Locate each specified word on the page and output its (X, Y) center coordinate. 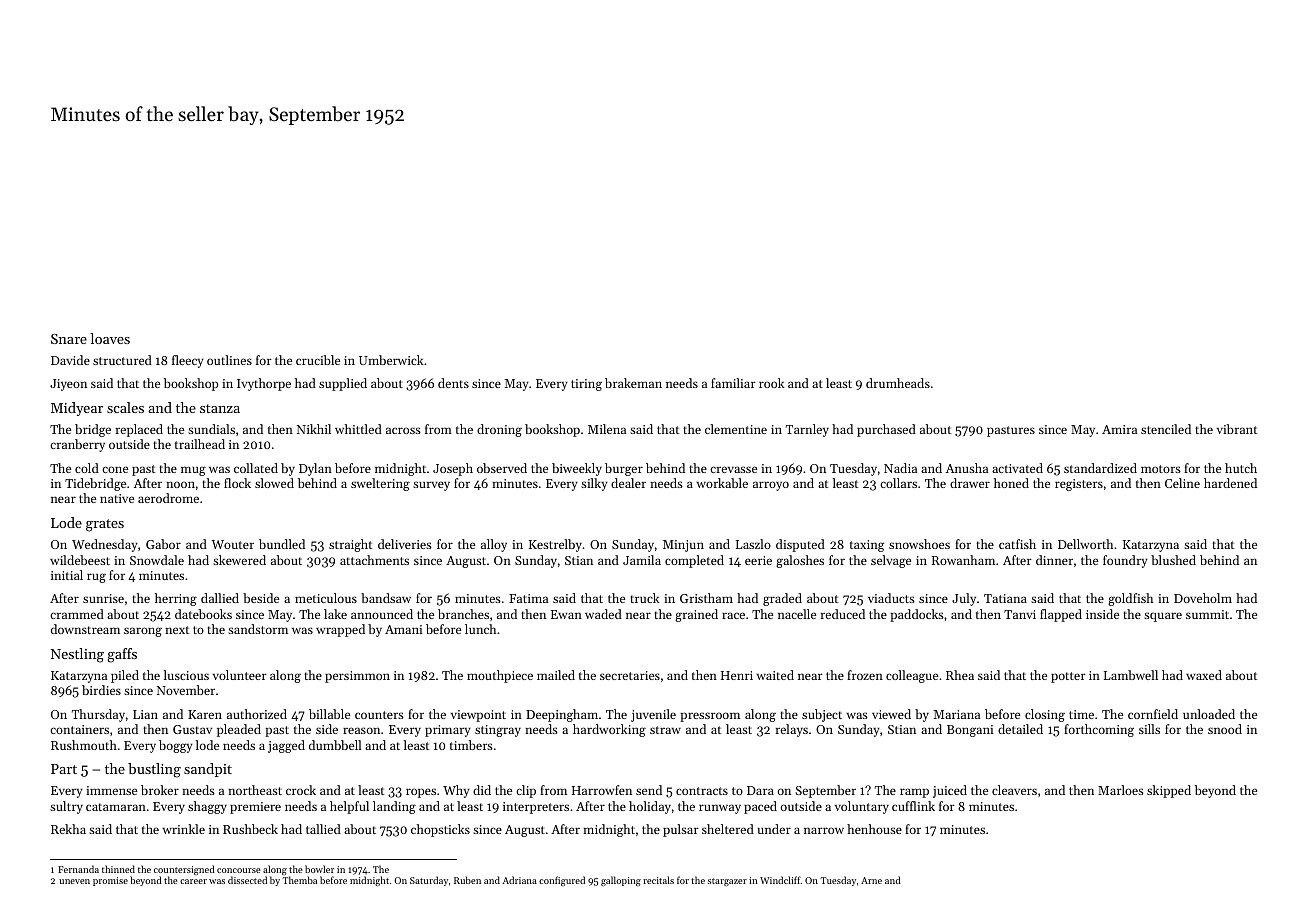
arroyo (771, 486)
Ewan (566, 614)
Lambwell (1131, 675)
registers (1079, 485)
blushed (1173, 560)
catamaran (116, 807)
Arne (871, 880)
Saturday (429, 881)
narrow (824, 830)
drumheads (898, 383)
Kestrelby (555, 545)
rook (772, 383)
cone (115, 469)
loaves (110, 338)
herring (176, 599)
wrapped (340, 630)
